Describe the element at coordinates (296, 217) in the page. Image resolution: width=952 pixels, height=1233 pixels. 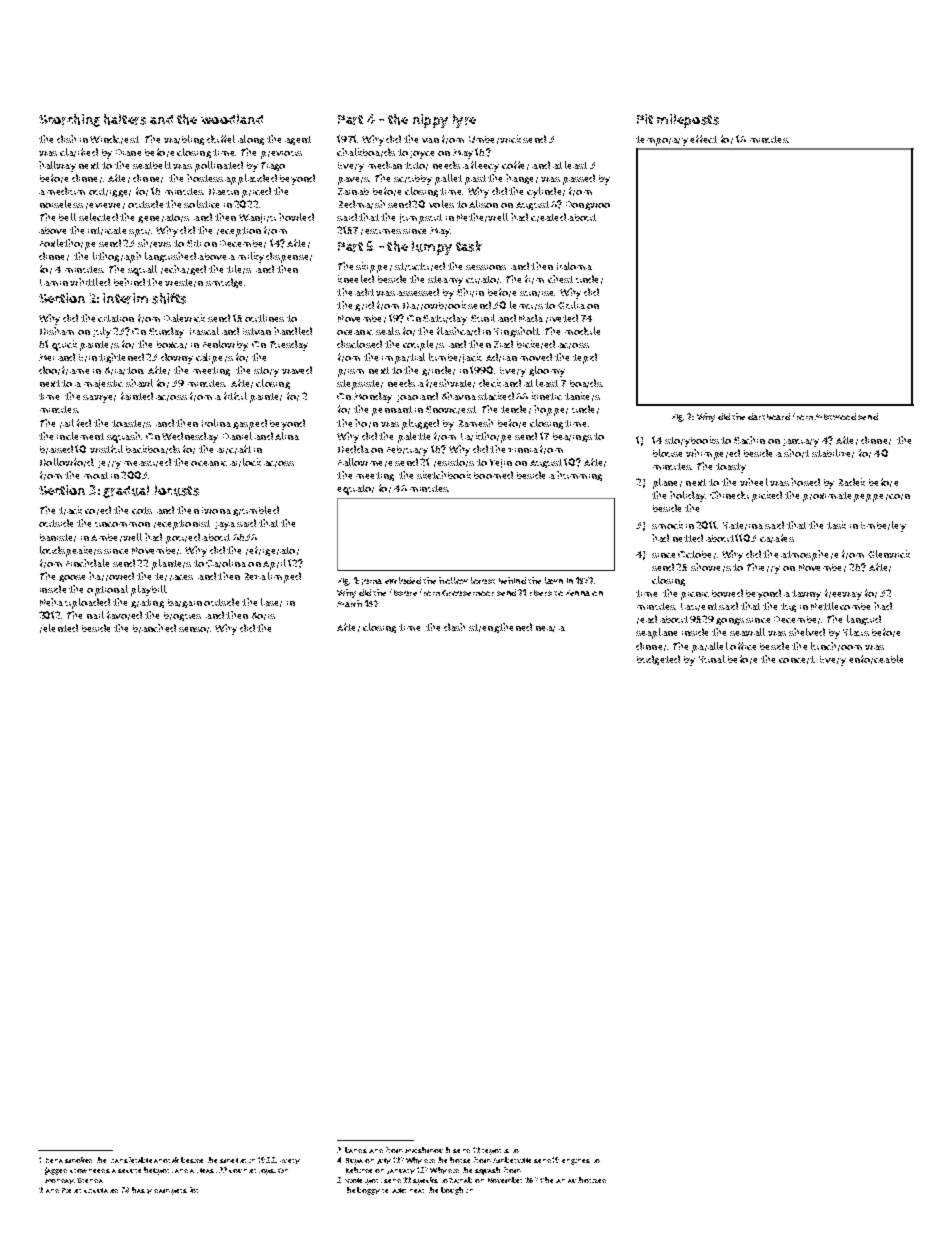
I see `howled` at that location.
